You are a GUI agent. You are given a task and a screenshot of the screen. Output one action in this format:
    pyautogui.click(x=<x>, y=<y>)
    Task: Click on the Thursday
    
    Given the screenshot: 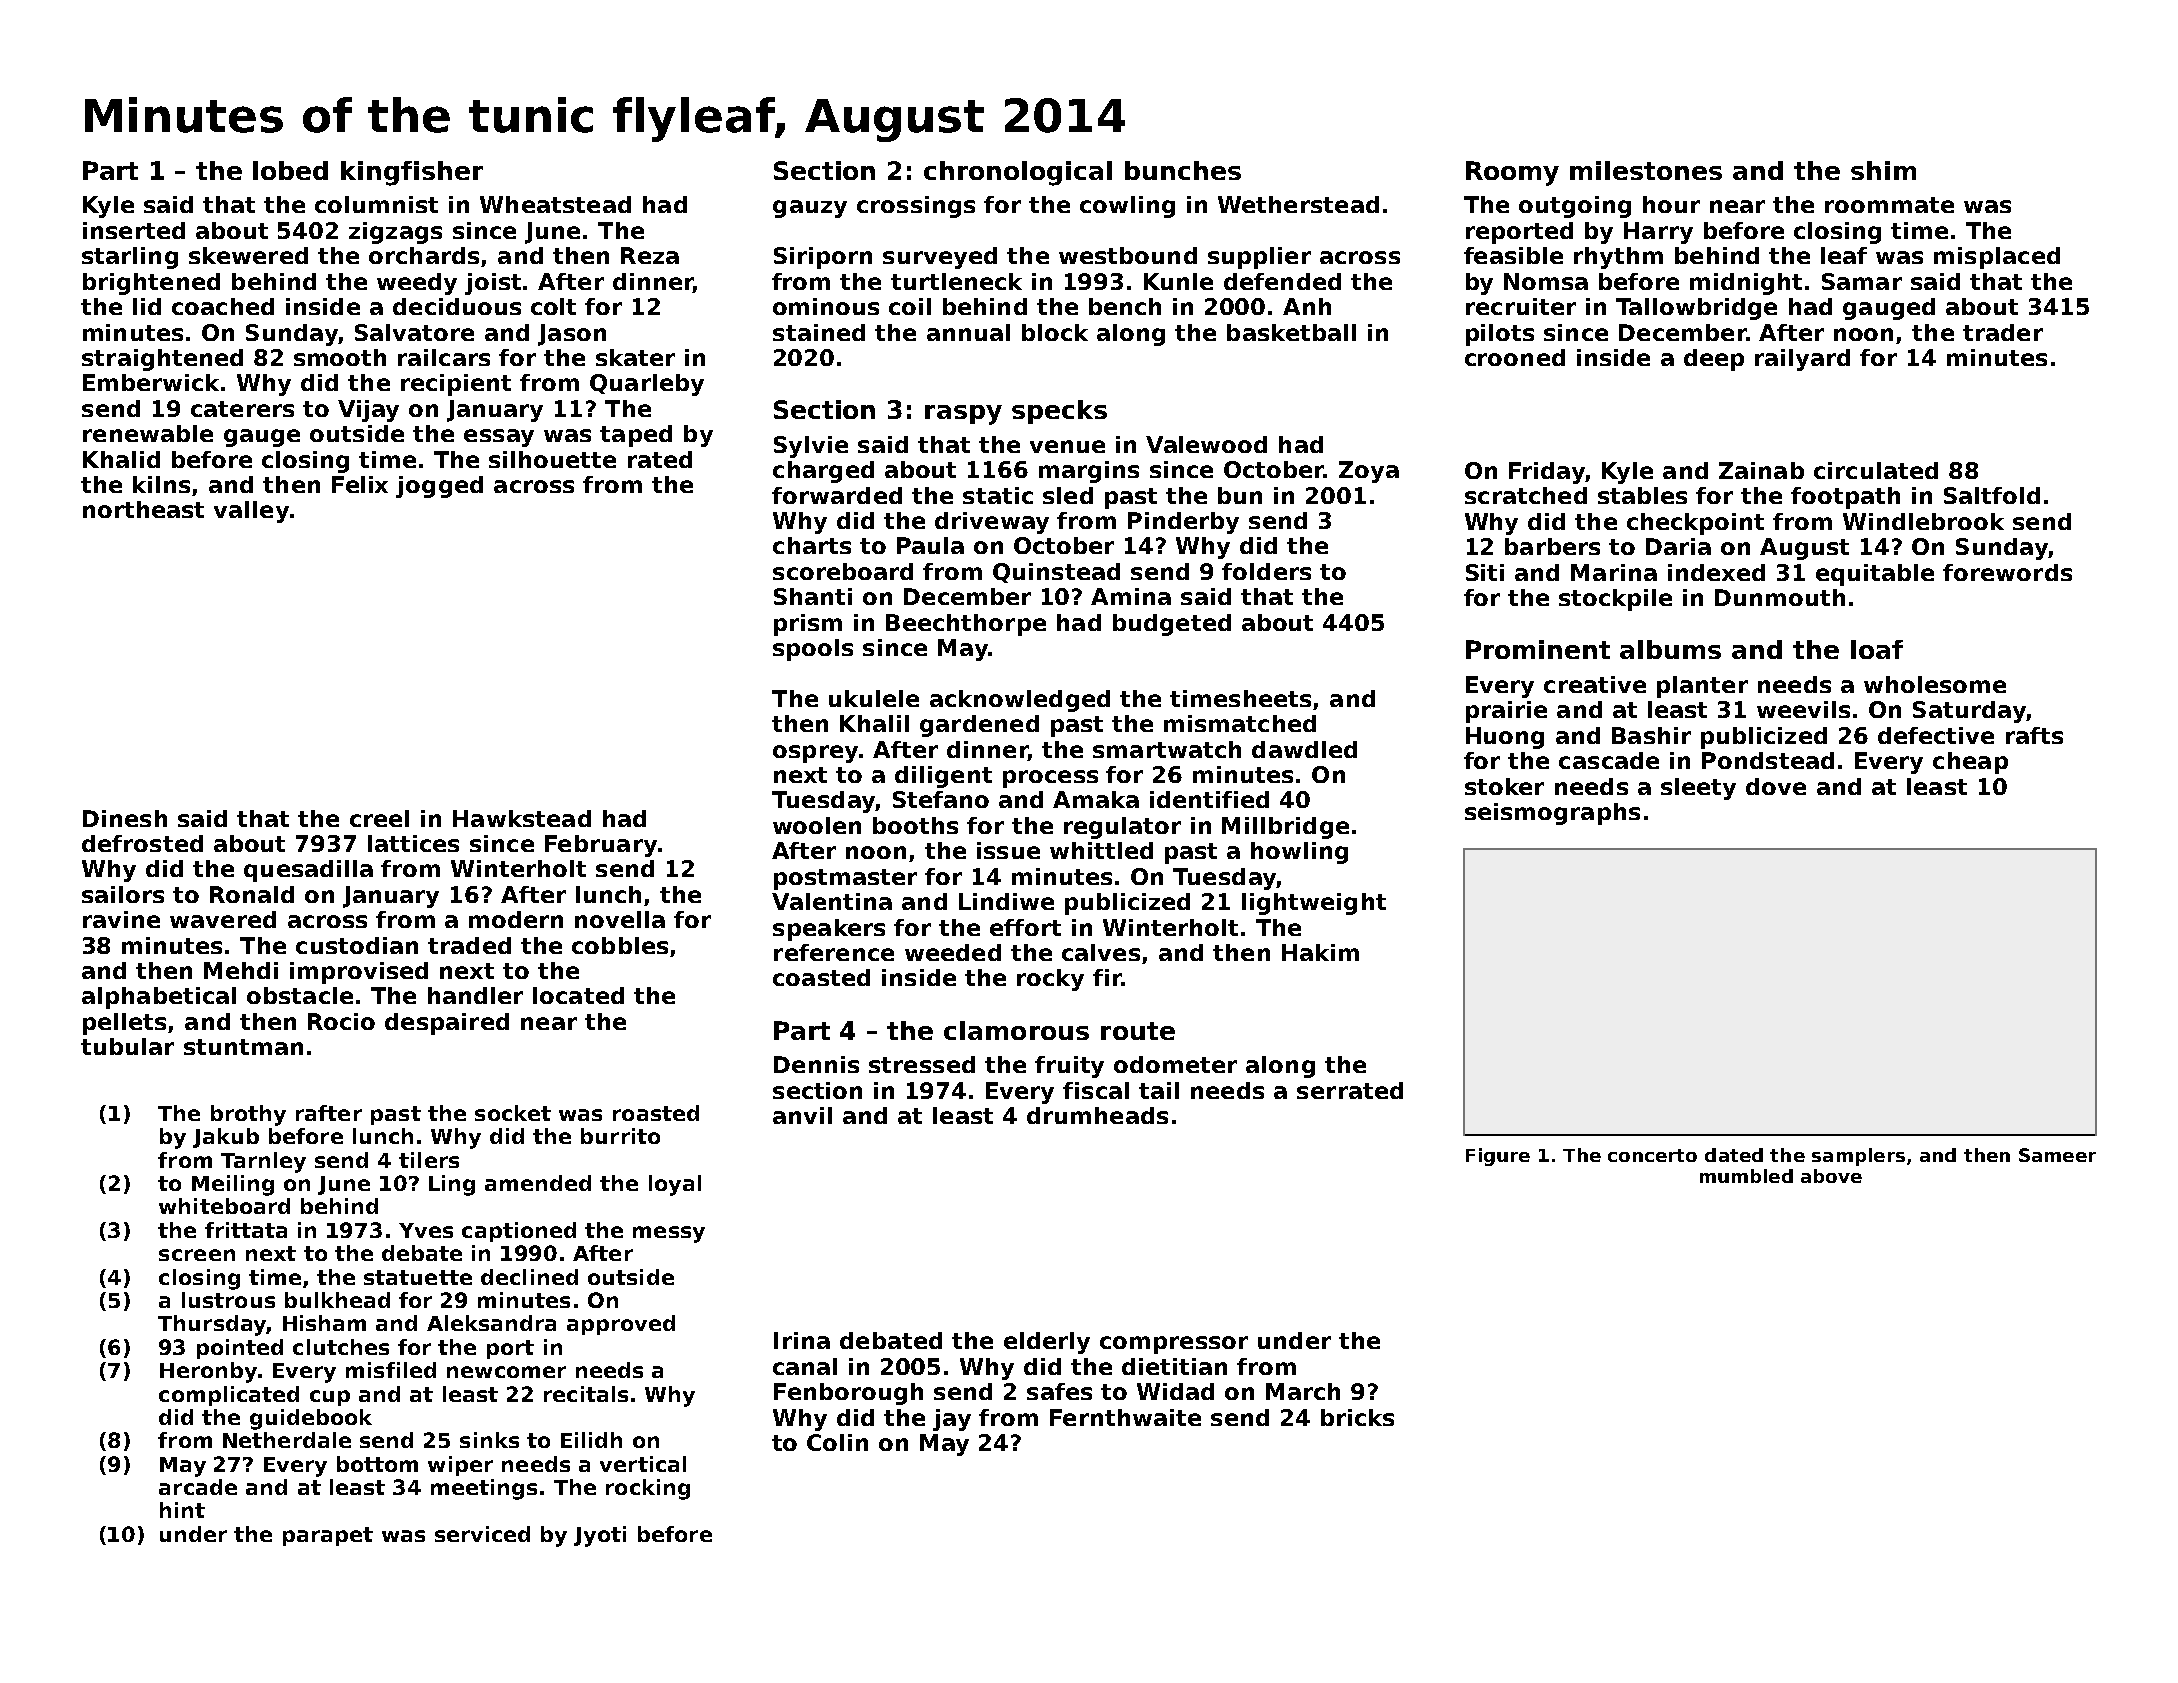 What is the action you would take?
    pyautogui.click(x=212, y=1325)
